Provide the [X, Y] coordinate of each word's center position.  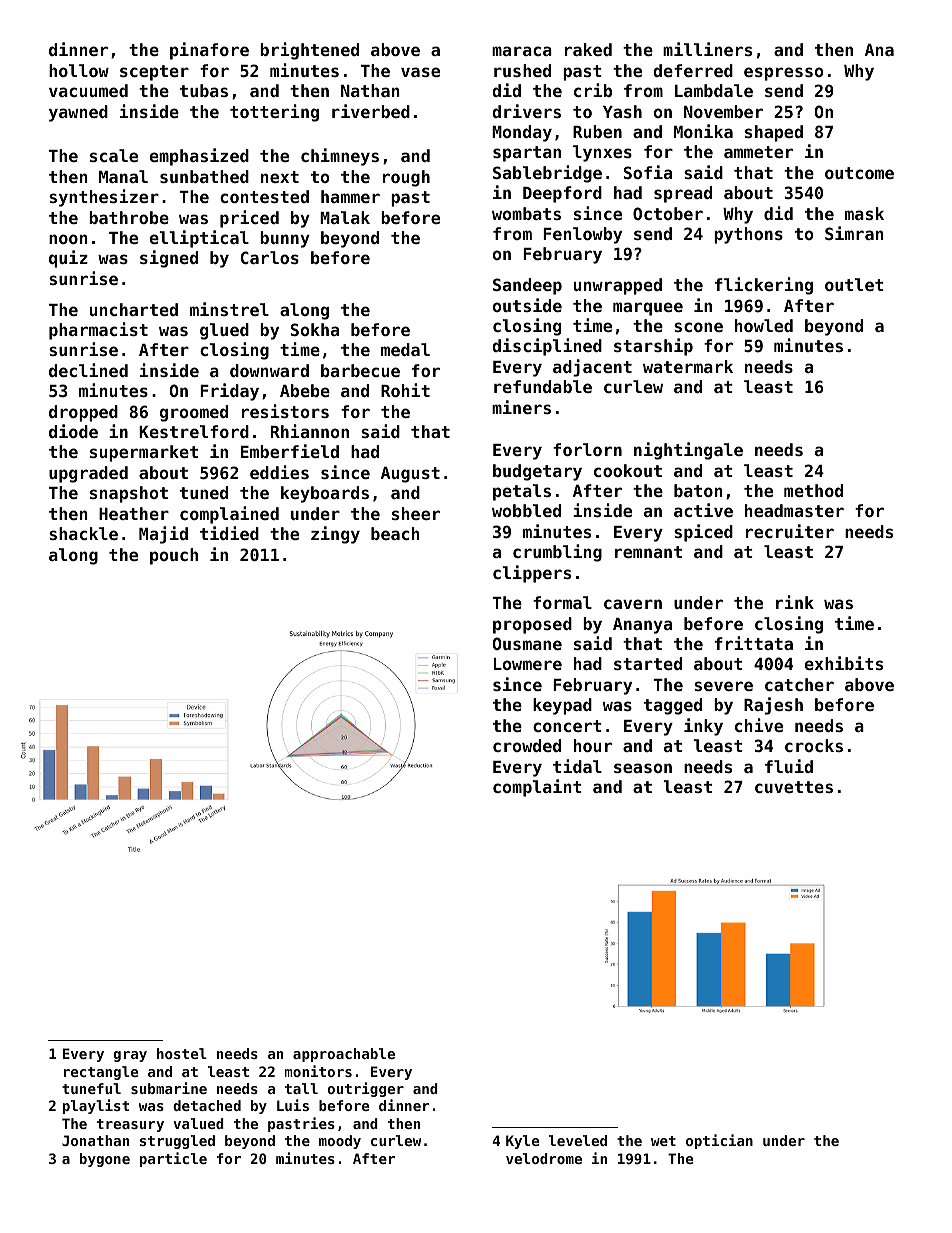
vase [420, 72]
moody [340, 1142]
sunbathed [204, 176]
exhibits [844, 663]
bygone [105, 1160]
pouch [174, 556]
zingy [335, 535]
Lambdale [714, 90]
